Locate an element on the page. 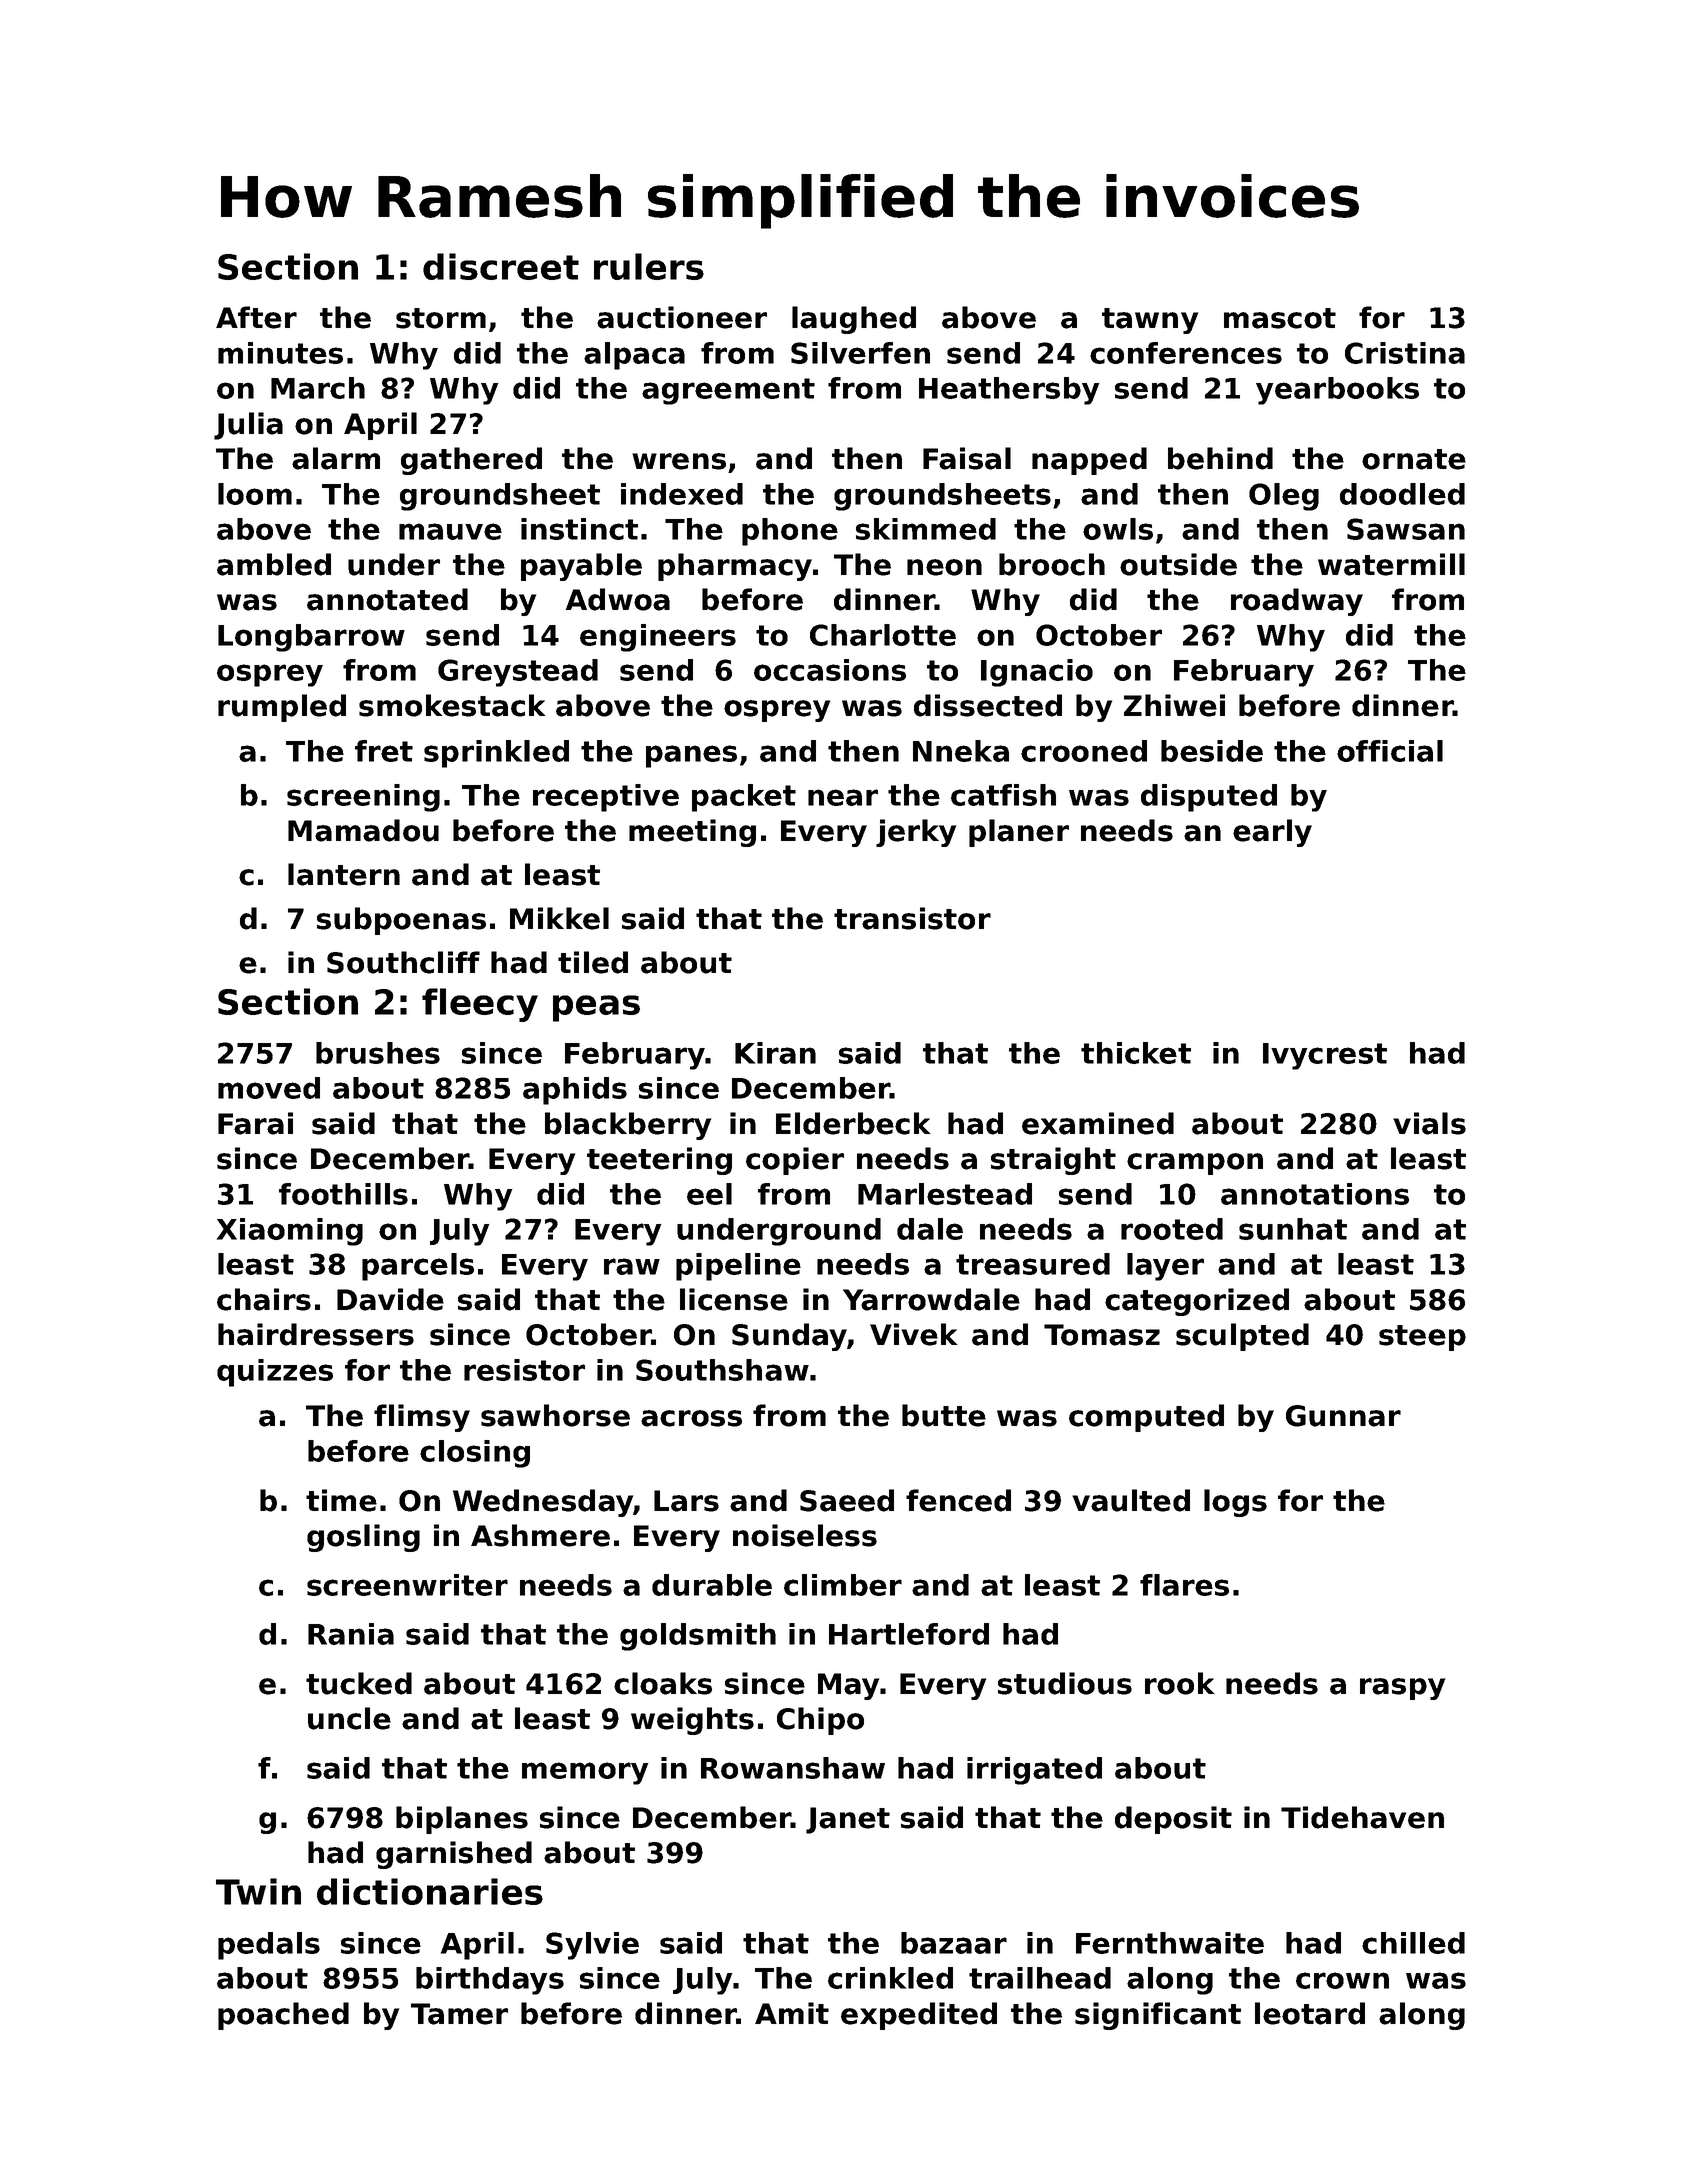  gathered is located at coordinates (471, 461).
